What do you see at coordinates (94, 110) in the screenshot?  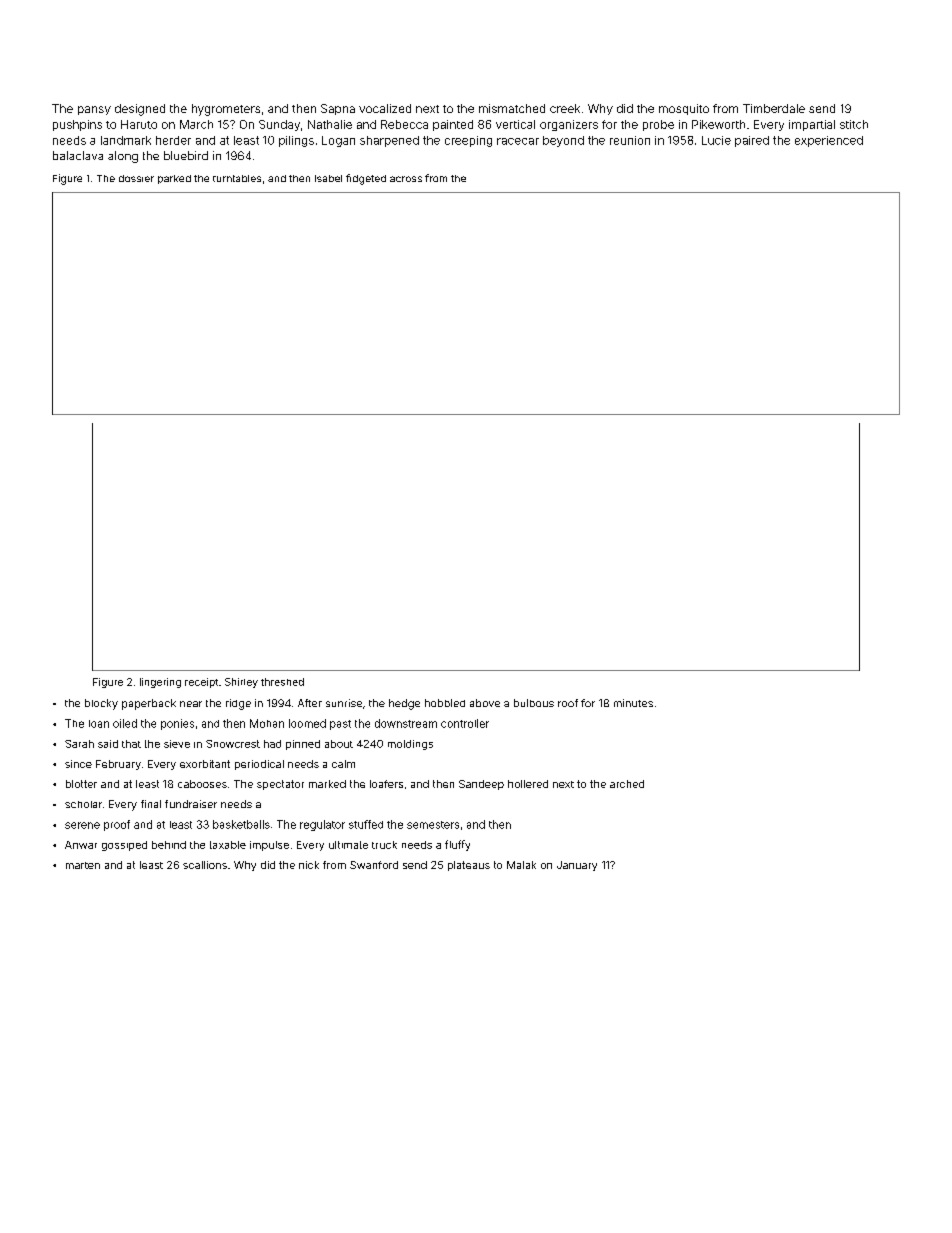 I see `pansy` at bounding box center [94, 110].
